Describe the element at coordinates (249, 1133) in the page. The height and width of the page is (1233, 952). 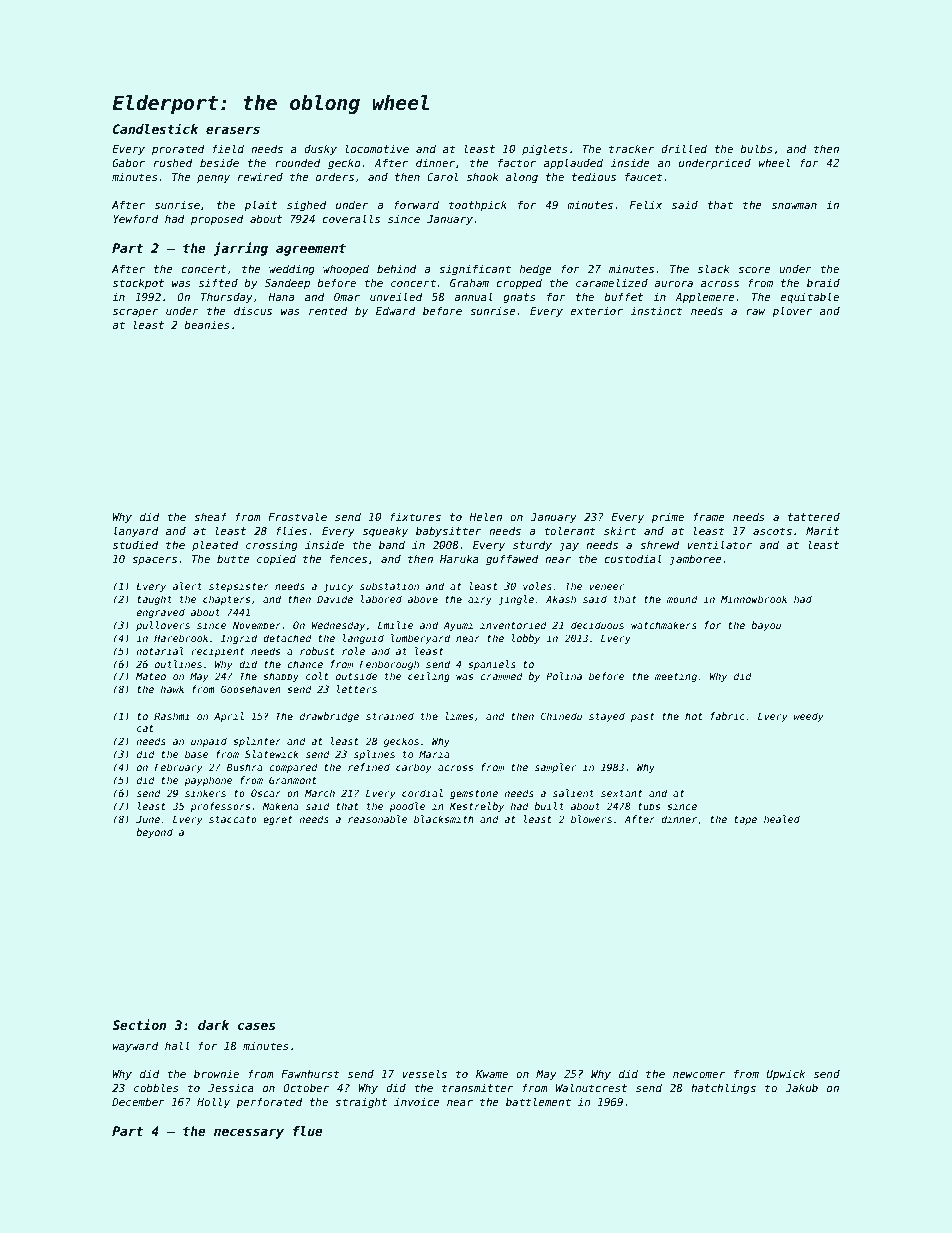
I see `necessary` at that location.
